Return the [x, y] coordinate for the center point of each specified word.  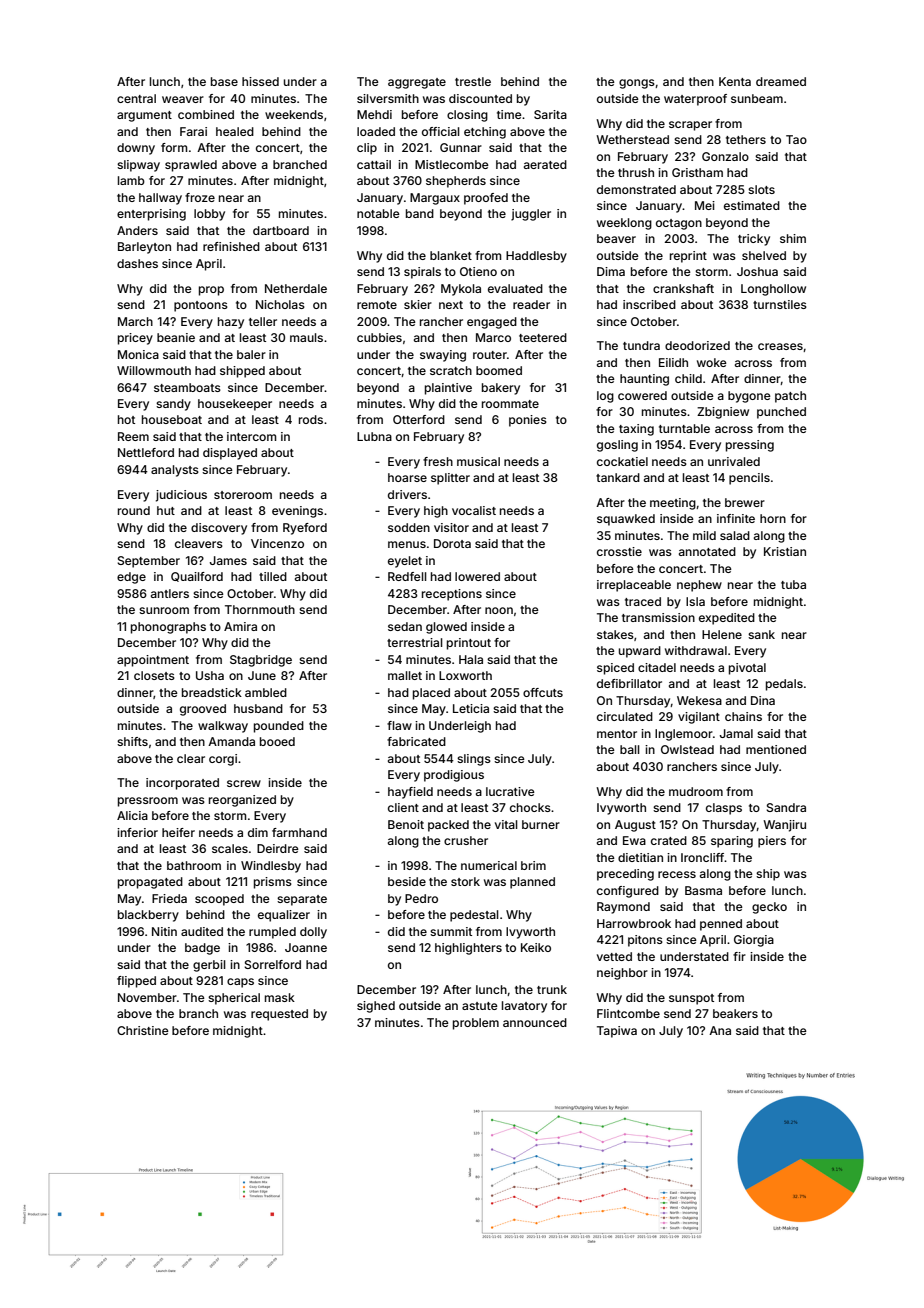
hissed [260, 81]
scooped [219, 900]
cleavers [199, 543]
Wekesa [699, 700]
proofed [486, 199]
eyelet [405, 562]
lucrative [510, 791]
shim [793, 238]
